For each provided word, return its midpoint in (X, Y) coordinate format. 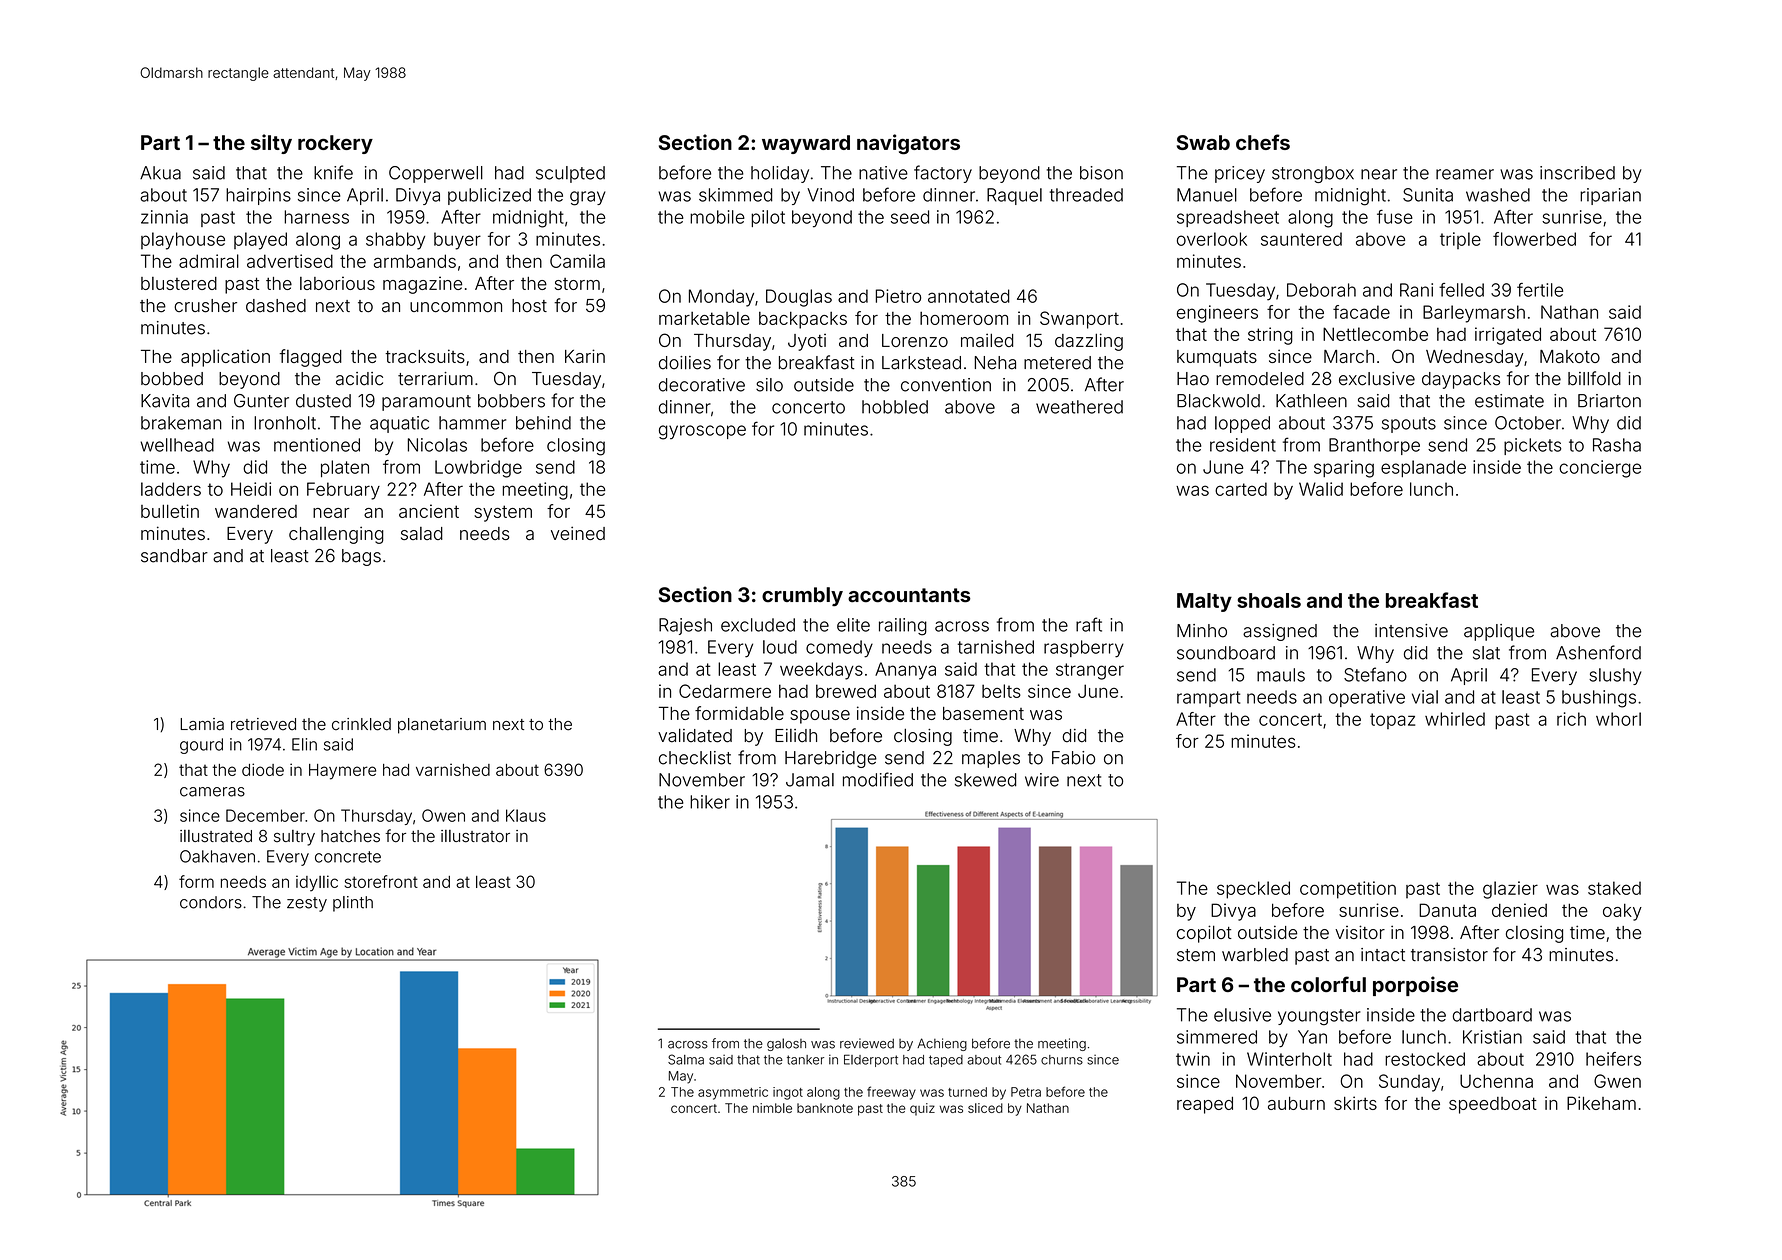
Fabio (1073, 758)
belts (1001, 691)
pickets (1532, 446)
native (883, 173)
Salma (686, 1059)
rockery (335, 144)
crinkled (361, 724)
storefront (381, 881)
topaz (1392, 721)
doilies (685, 363)
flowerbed (1534, 239)
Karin (585, 356)
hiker (710, 802)
